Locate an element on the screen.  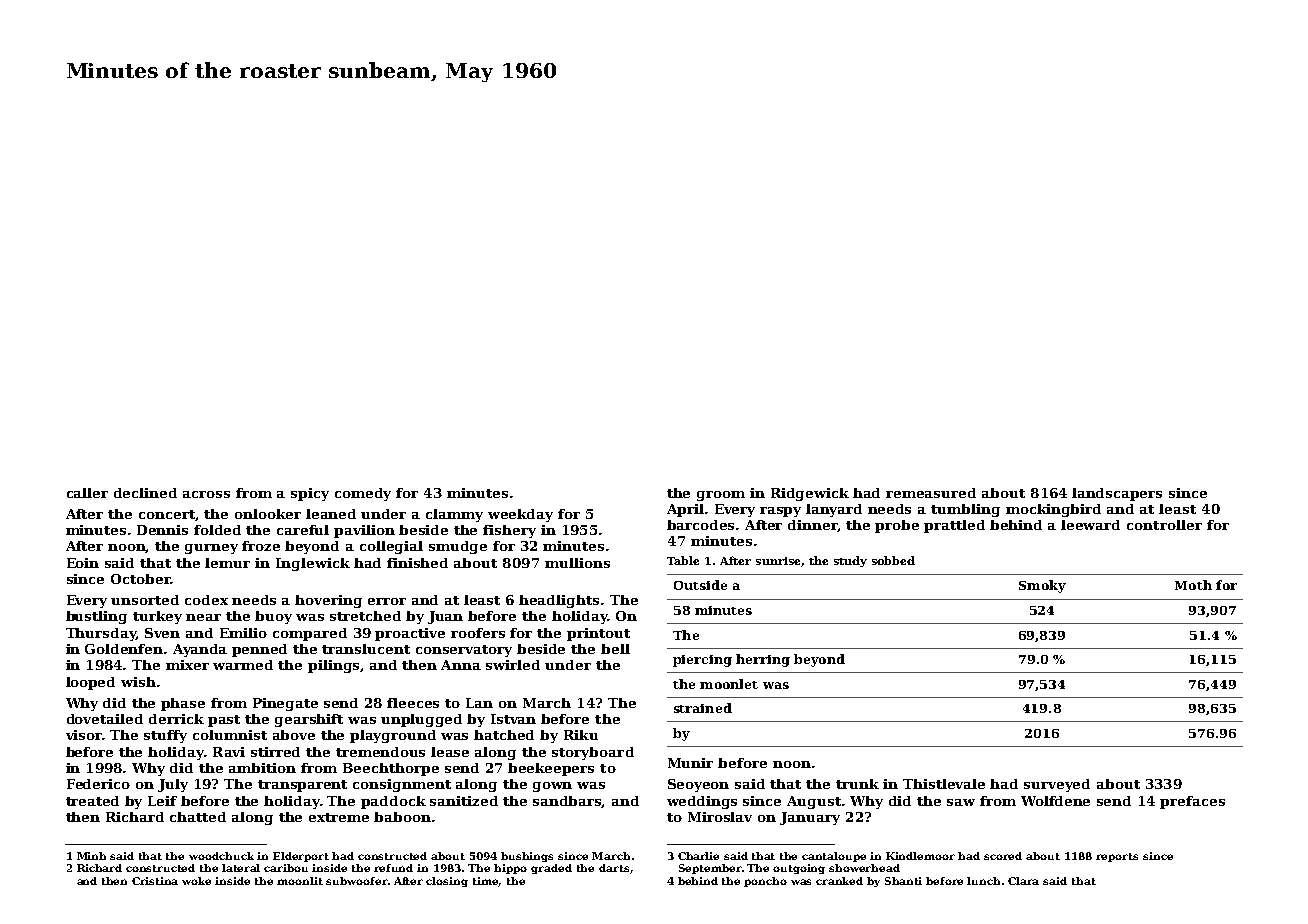
prattled is located at coordinates (954, 526).
